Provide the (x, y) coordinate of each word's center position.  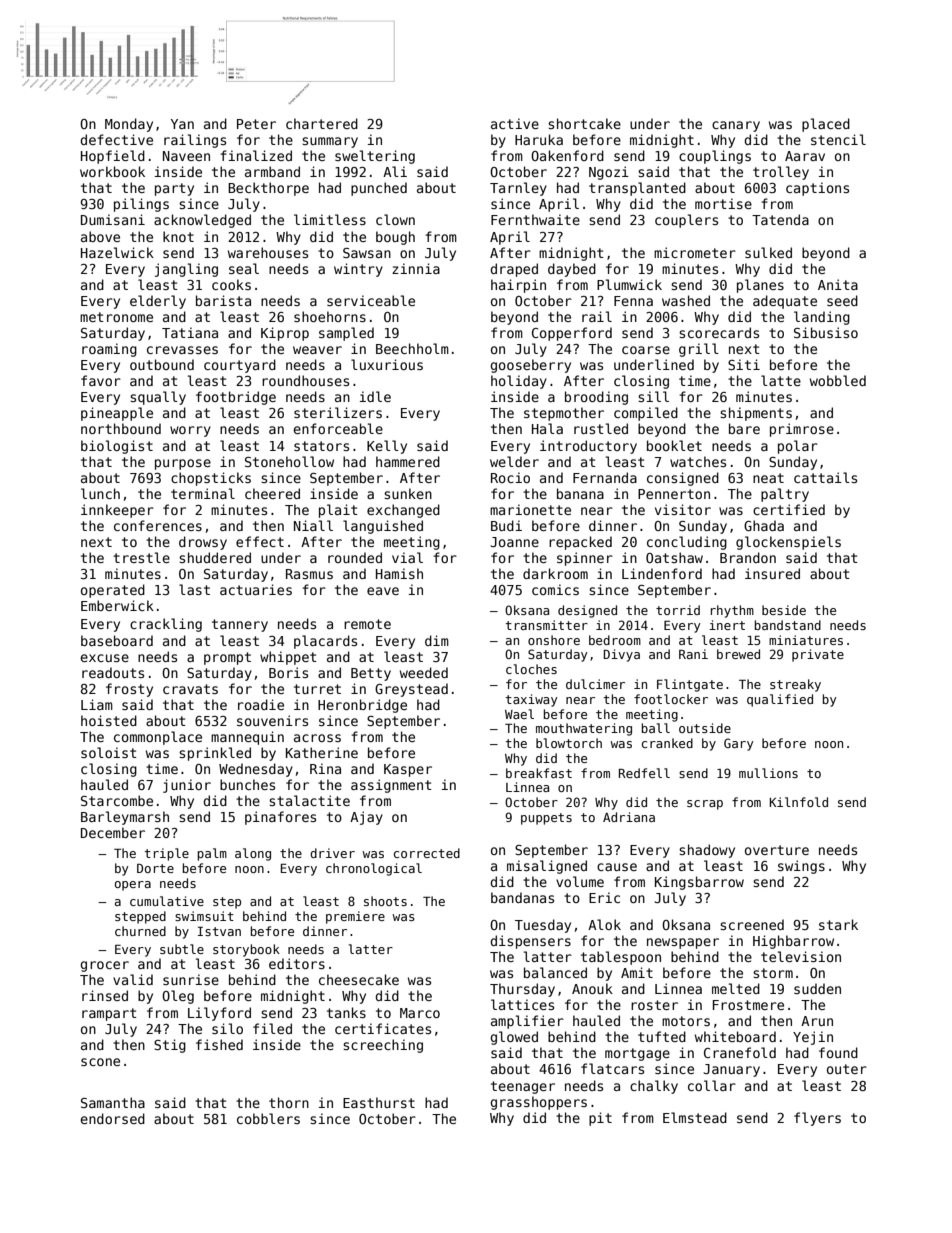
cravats (190, 689)
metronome (116, 317)
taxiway (532, 700)
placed (826, 125)
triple (167, 854)
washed (686, 300)
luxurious (387, 364)
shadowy (707, 851)
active (515, 123)
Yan (182, 124)
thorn (289, 1102)
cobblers (268, 1118)
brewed (738, 654)
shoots (385, 901)
